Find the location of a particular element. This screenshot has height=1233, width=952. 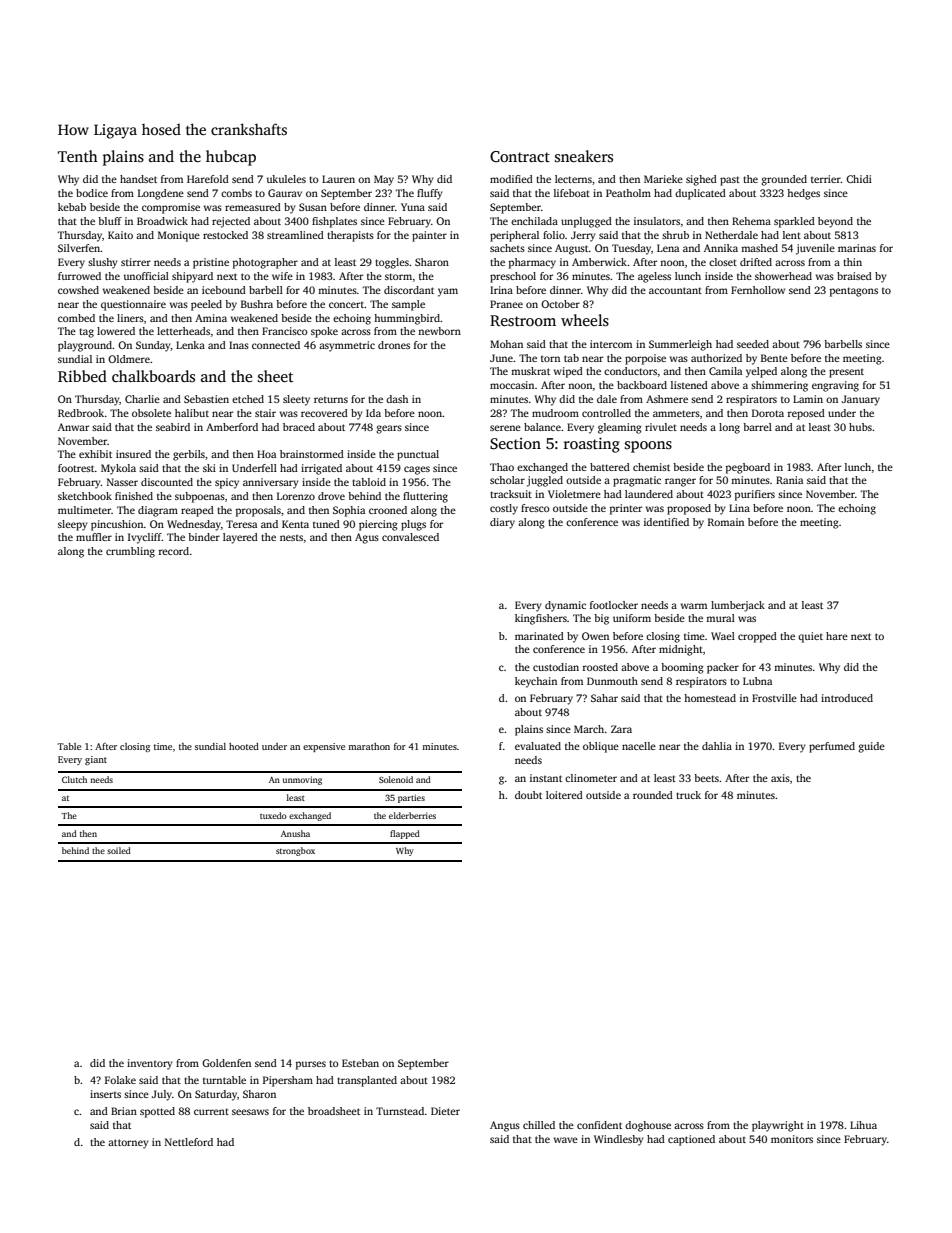

dash is located at coordinates (397, 399).
